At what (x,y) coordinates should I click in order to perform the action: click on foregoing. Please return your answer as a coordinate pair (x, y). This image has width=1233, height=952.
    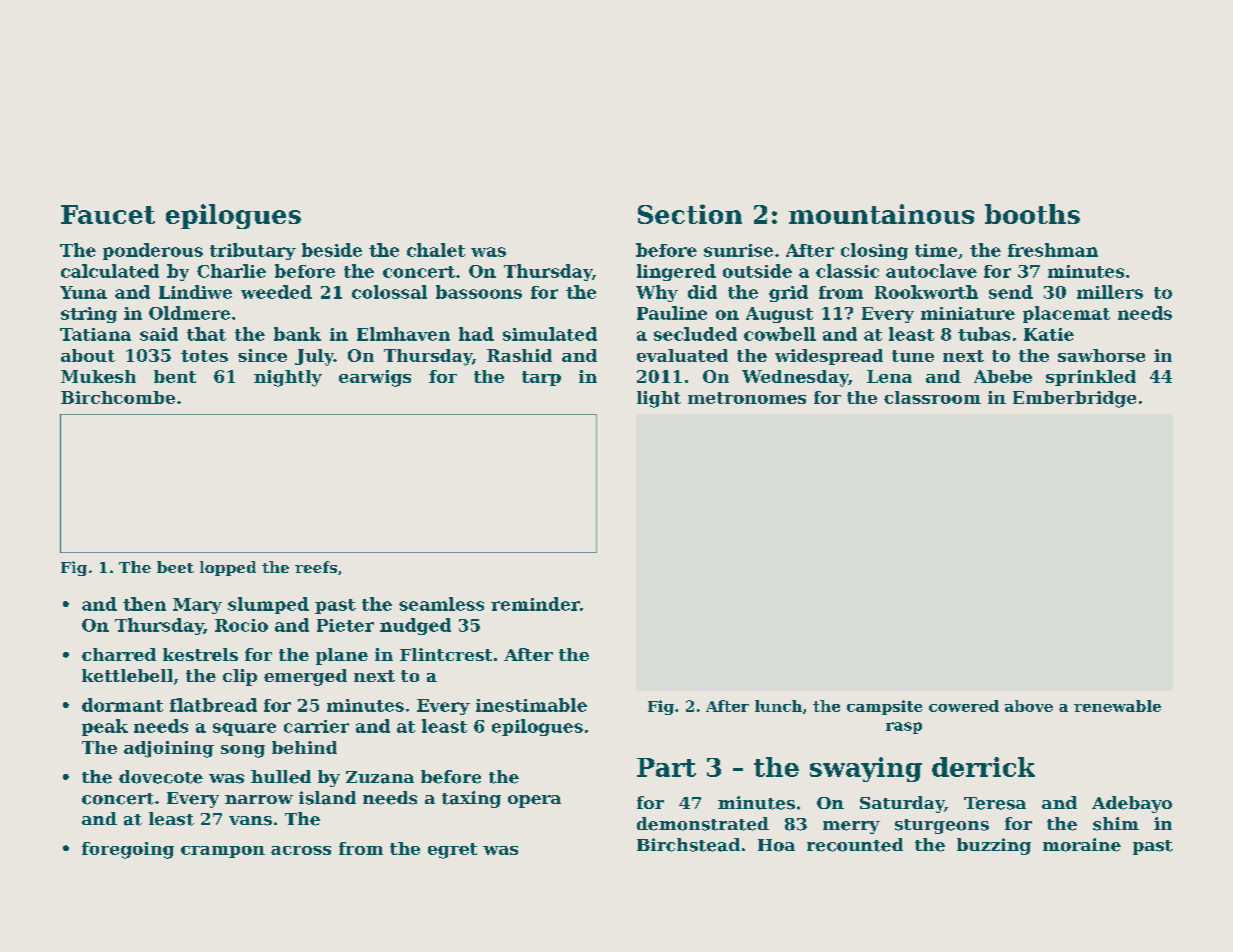
    Looking at the image, I should click on (128, 850).
